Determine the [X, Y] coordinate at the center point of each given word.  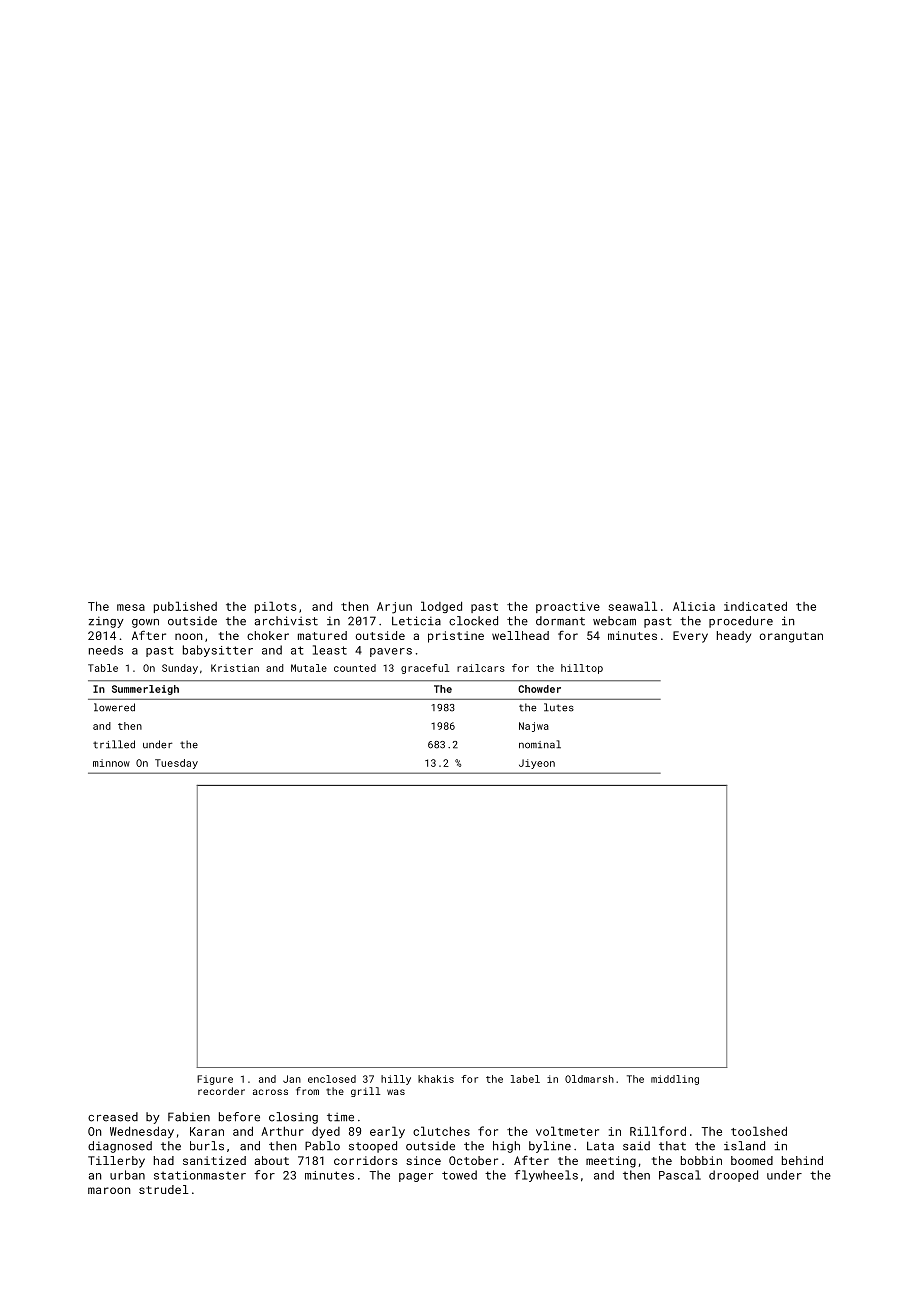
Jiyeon [537, 764]
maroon [109, 1190]
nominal [540, 744]
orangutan [791, 637]
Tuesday [176, 764]
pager [416, 1177]
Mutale [309, 668]
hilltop [582, 669]
